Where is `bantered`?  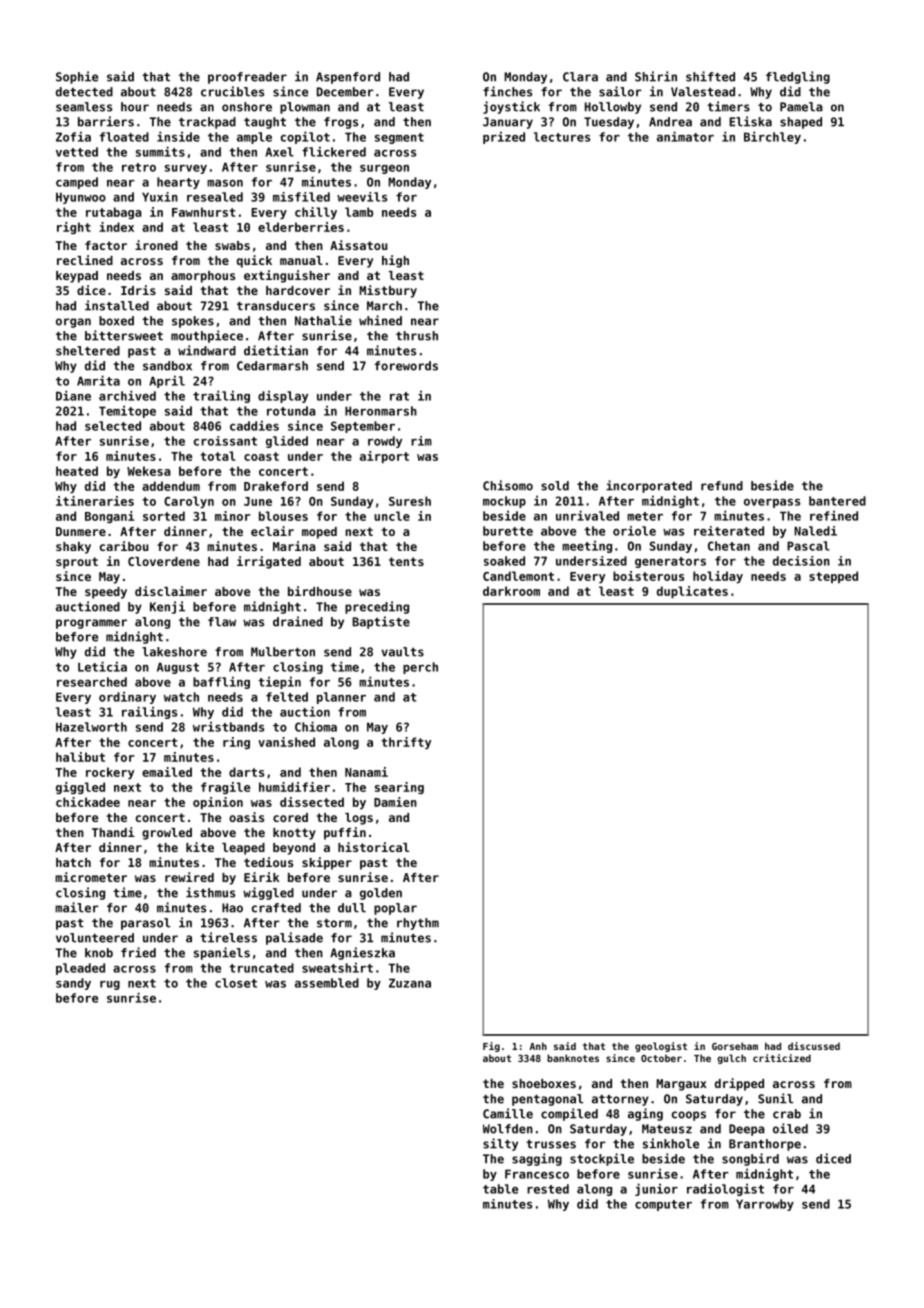 bantered is located at coordinates (837, 501).
